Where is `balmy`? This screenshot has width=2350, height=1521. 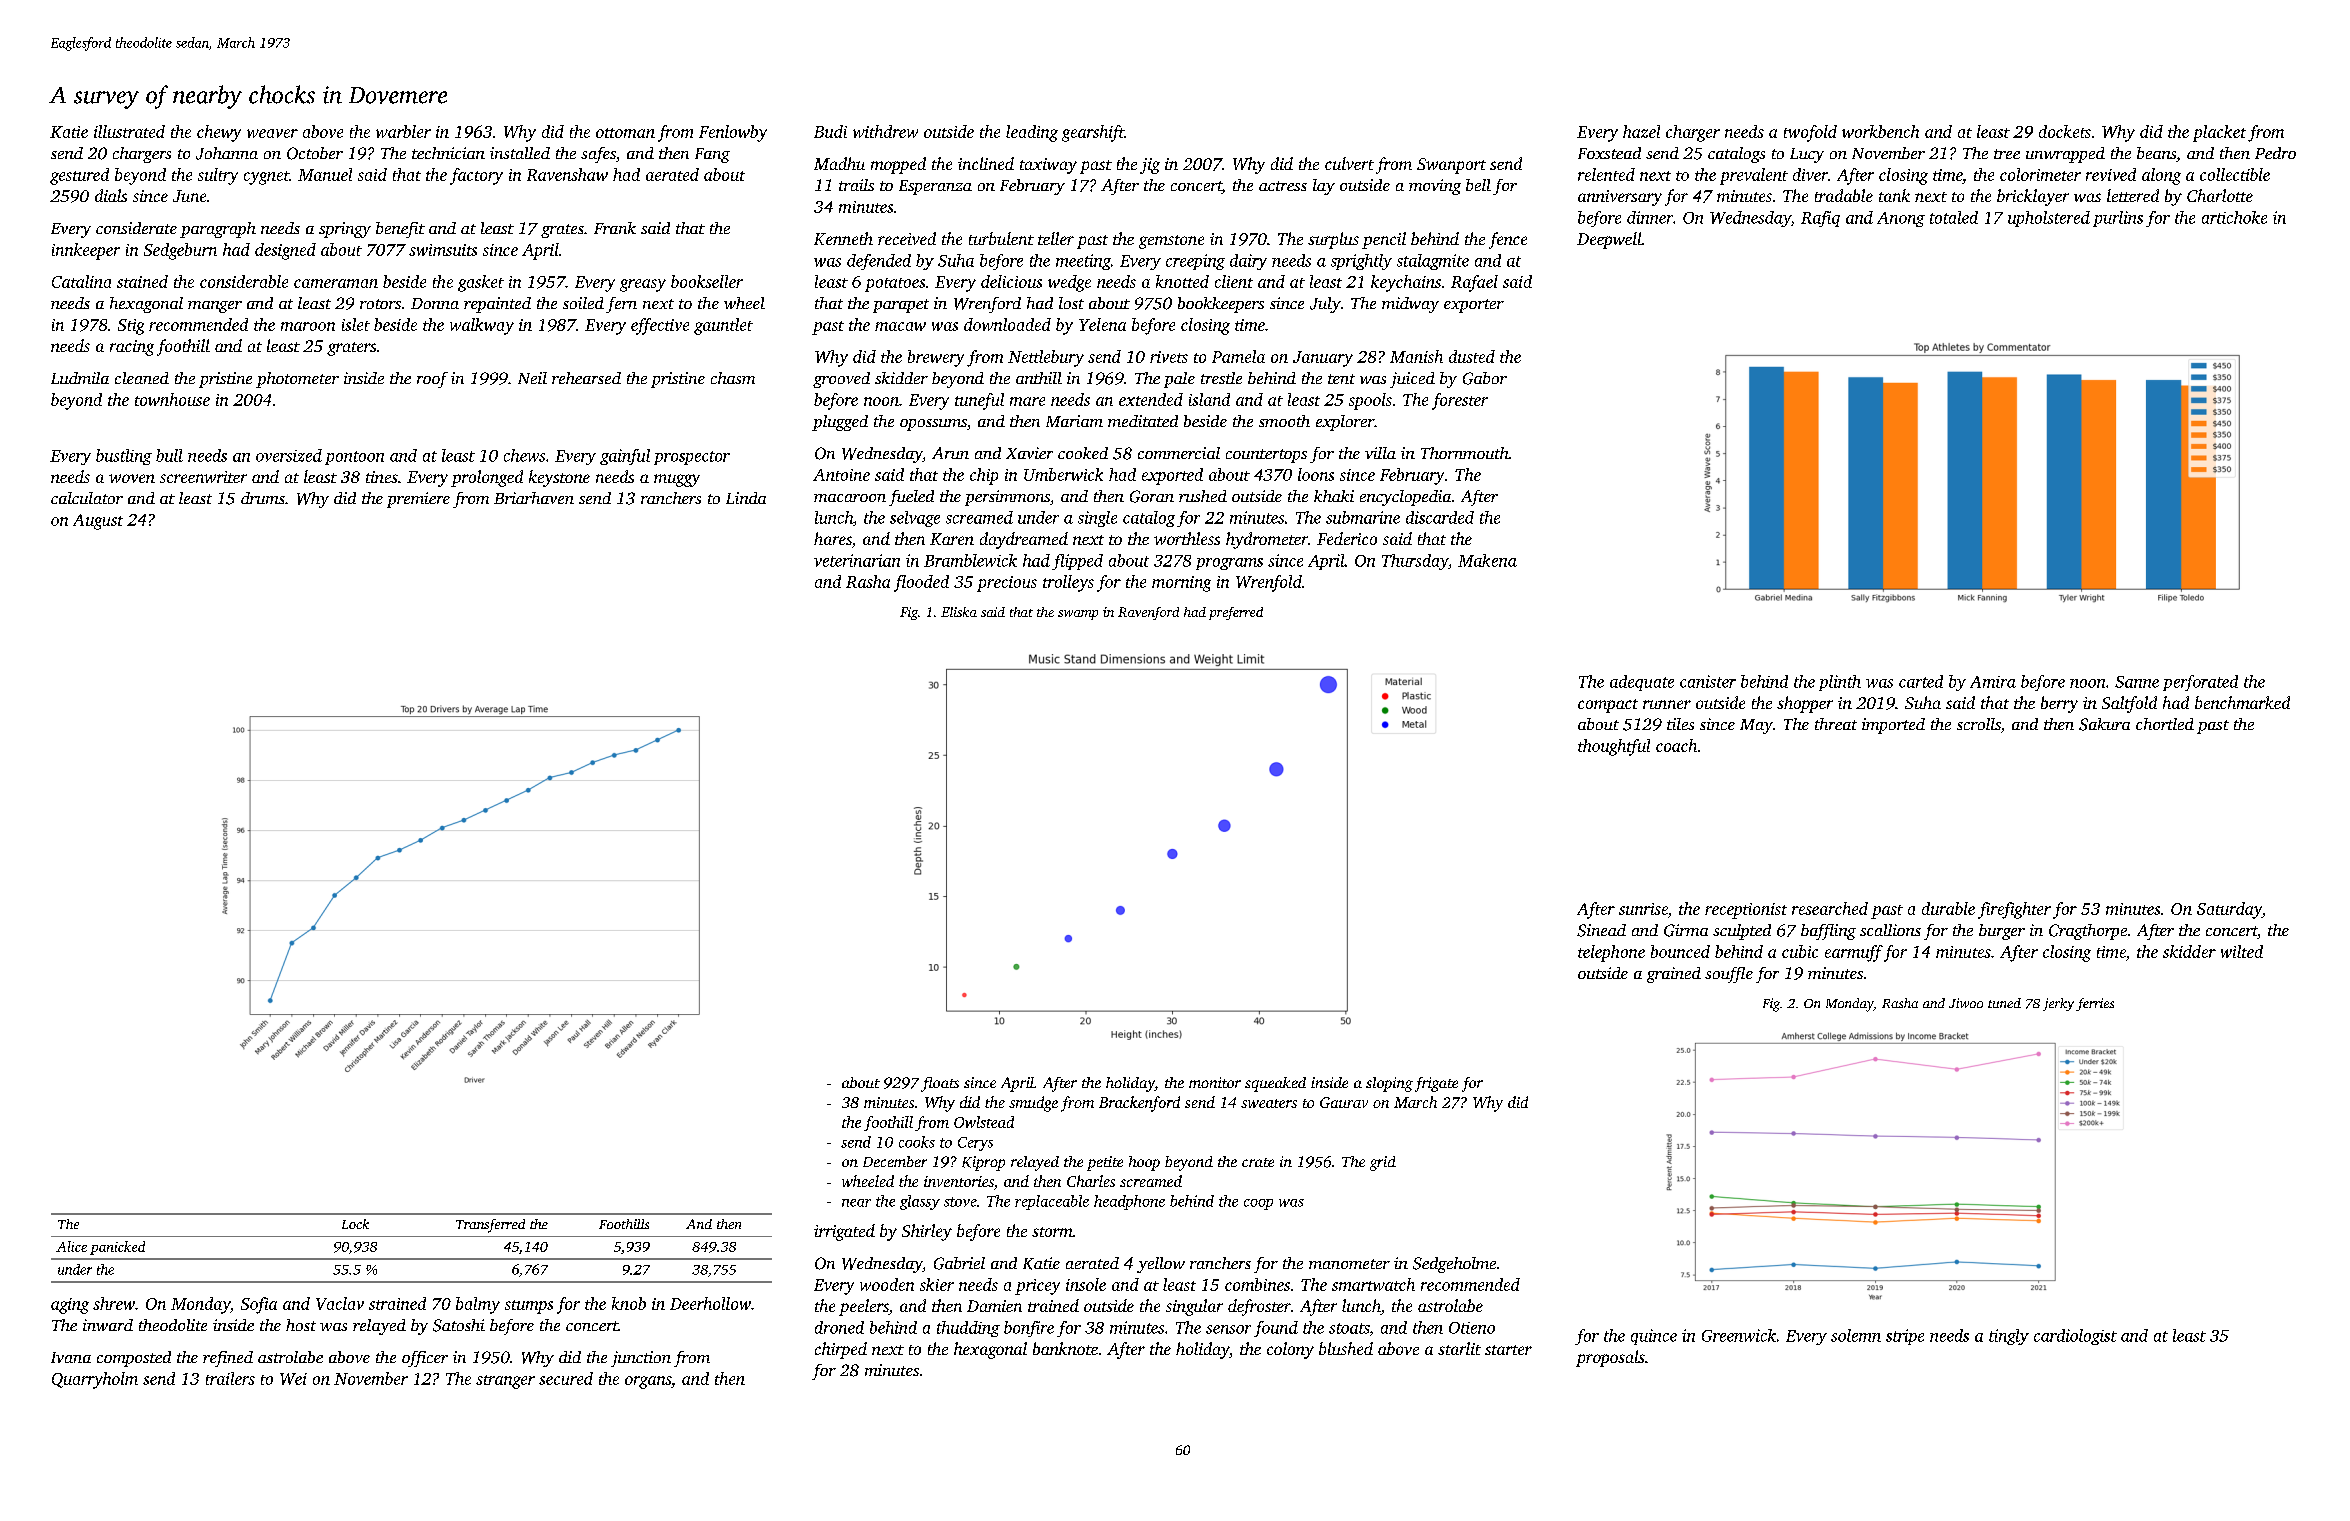
balmy is located at coordinates (478, 1305).
